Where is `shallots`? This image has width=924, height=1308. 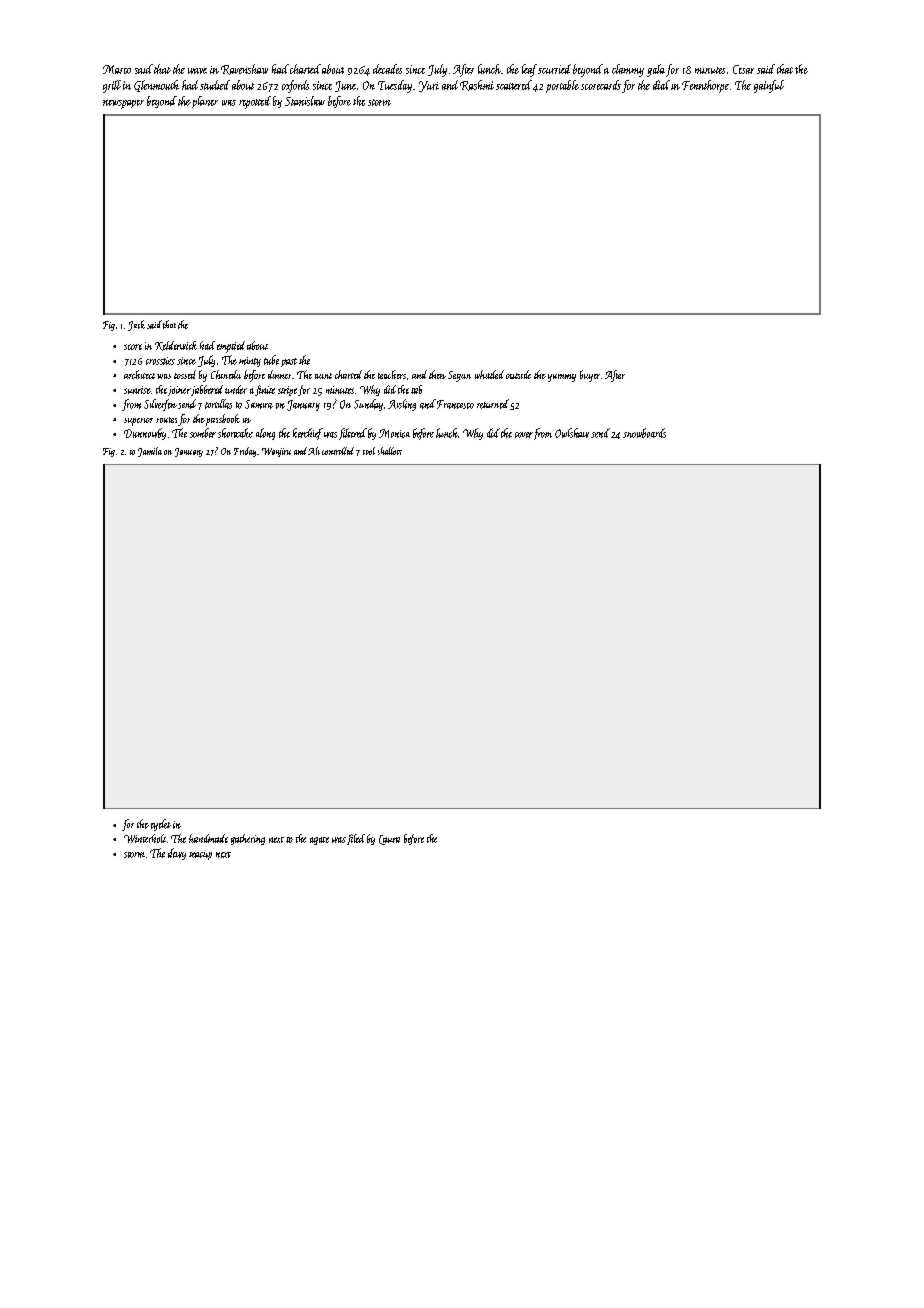 shallots is located at coordinates (390, 451).
